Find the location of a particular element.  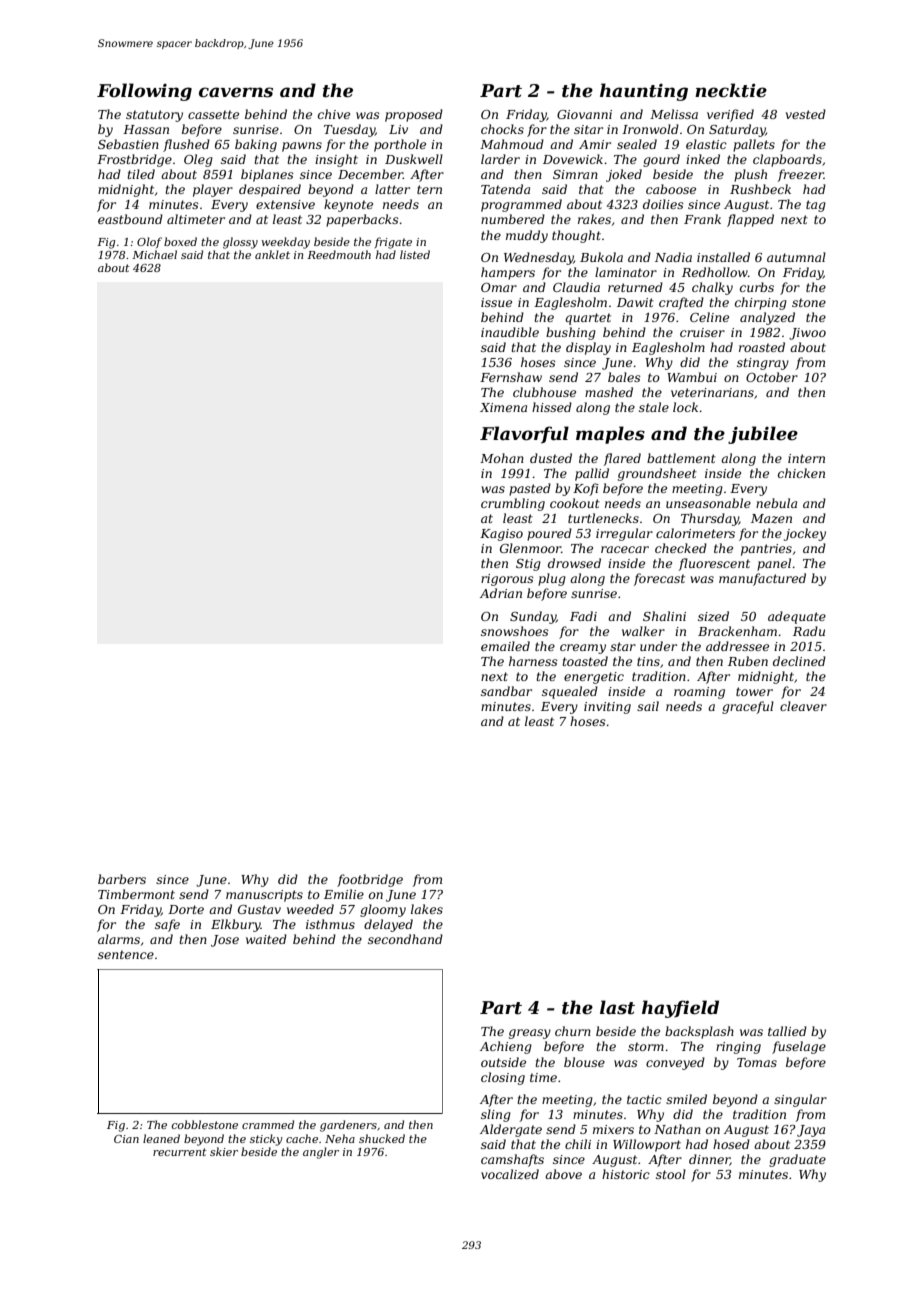

issue is located at coordinates (496, 302).
